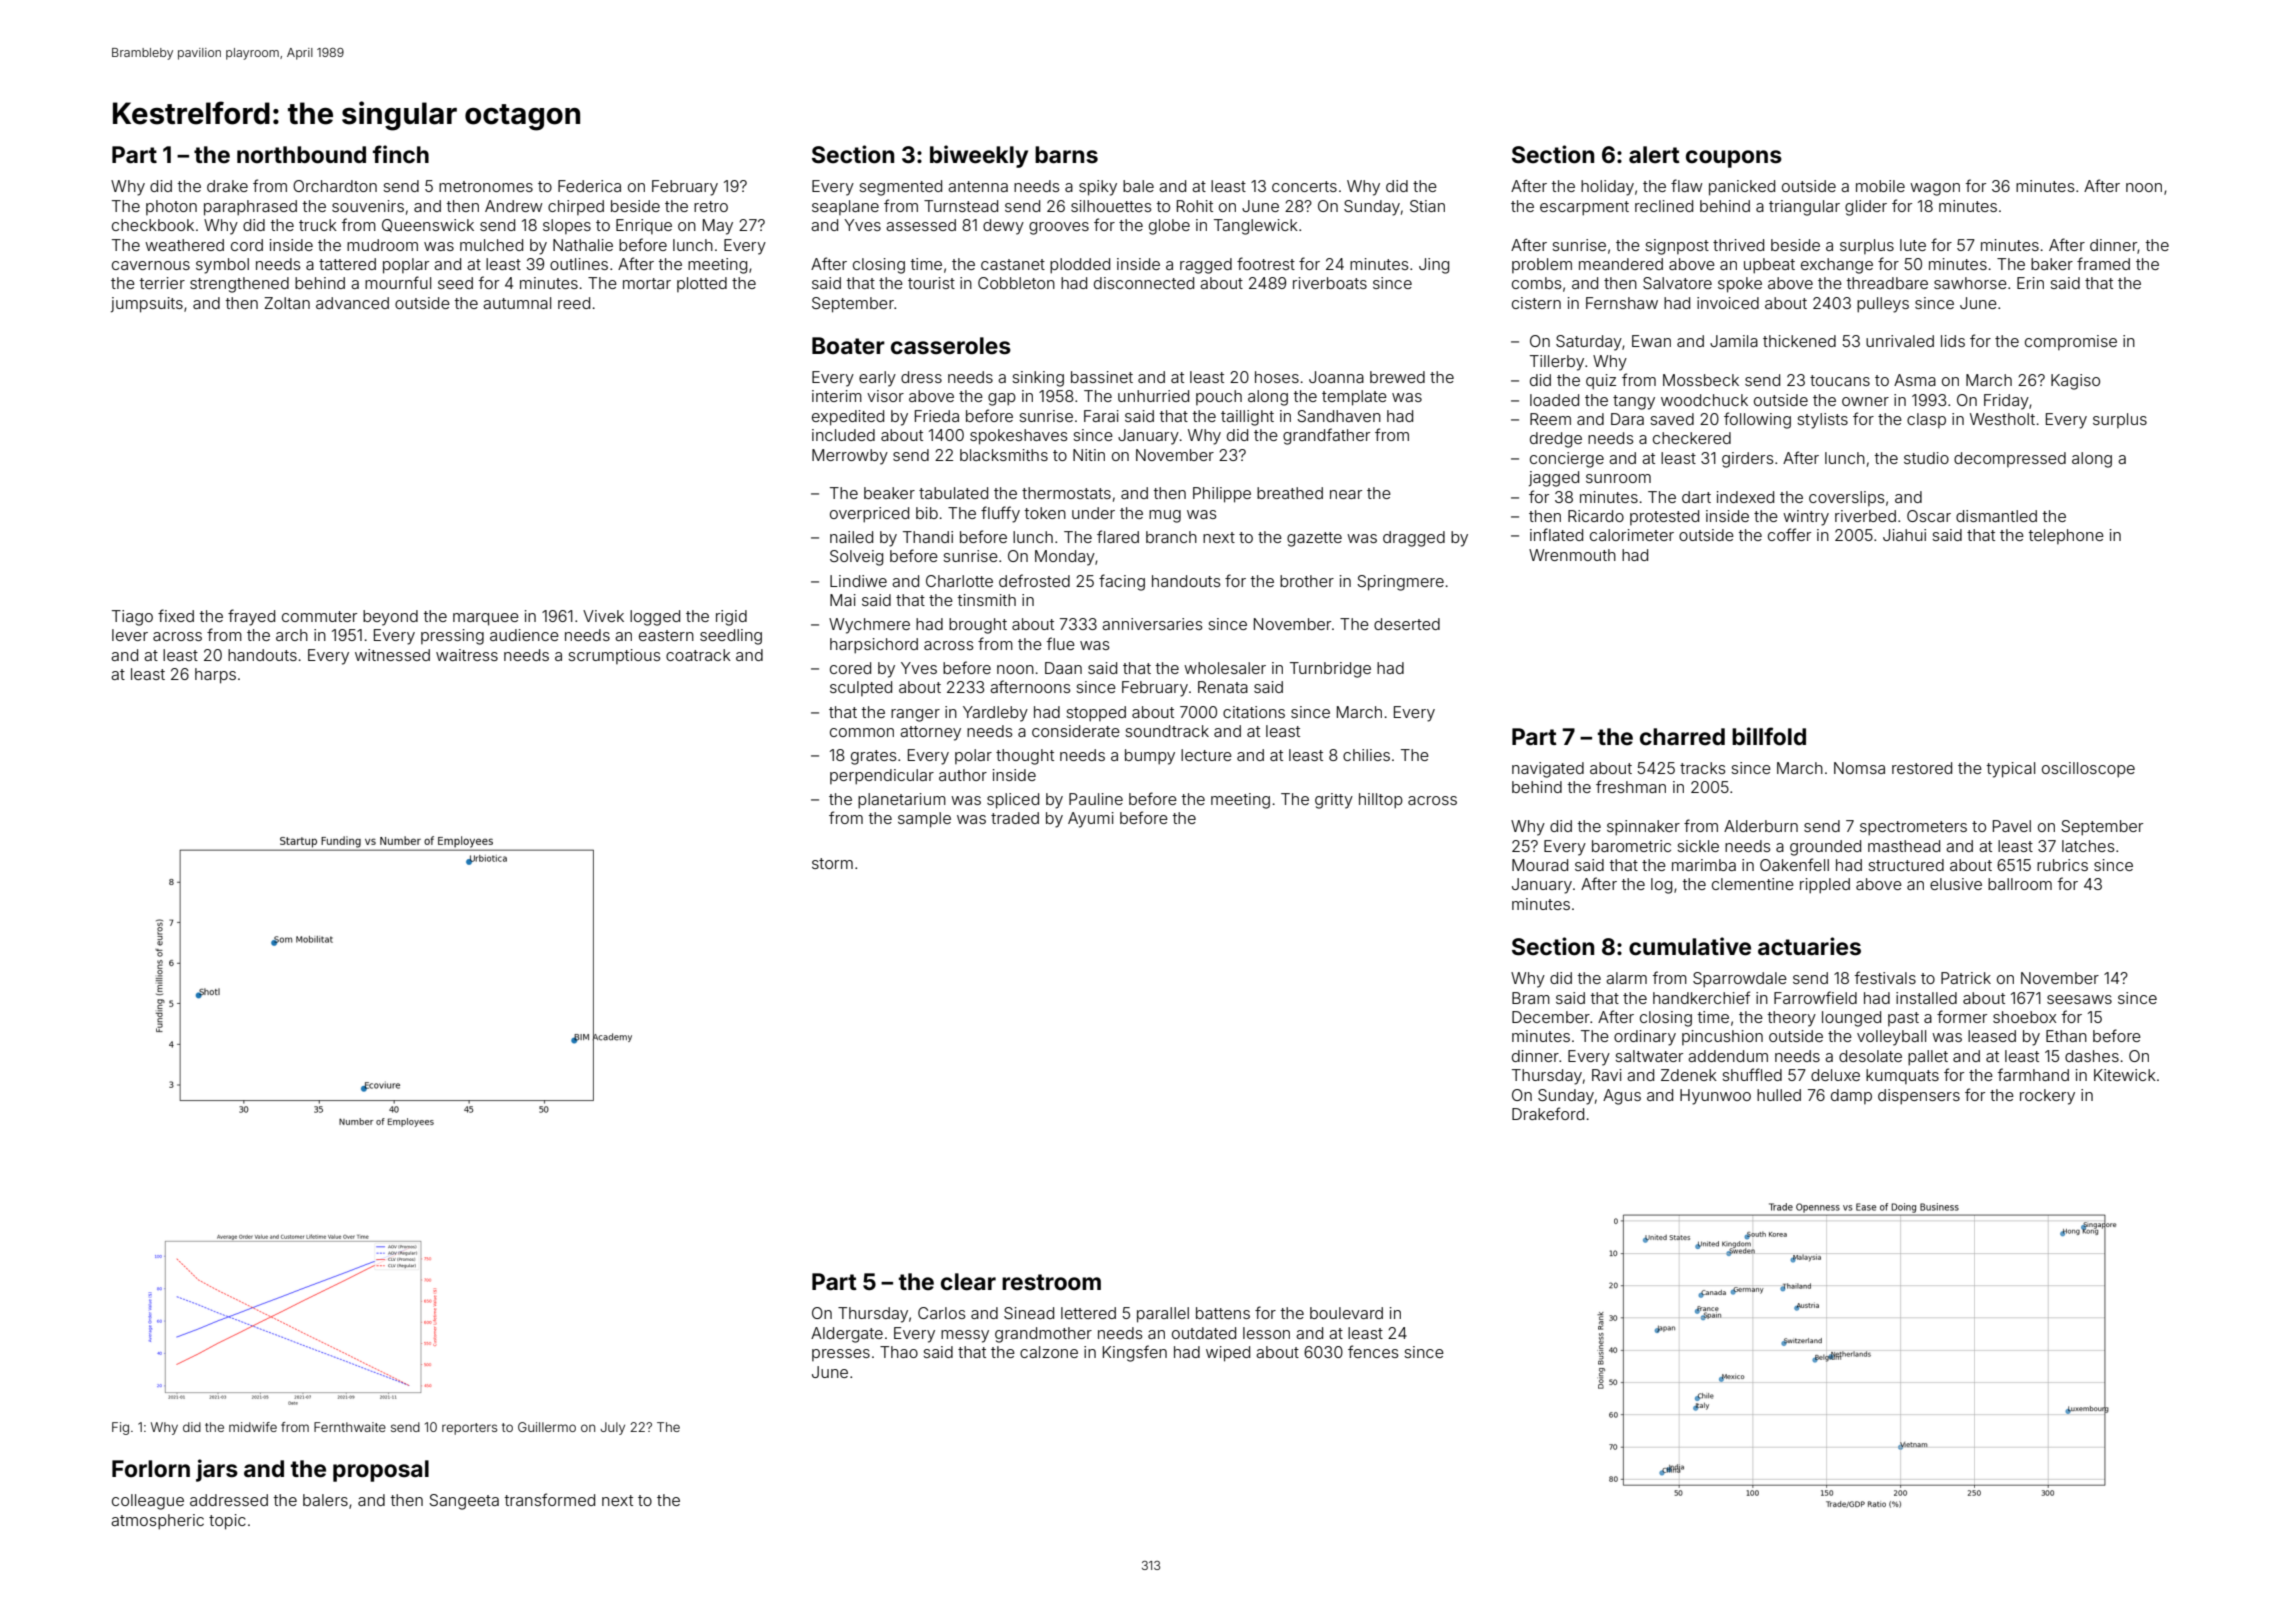 The image size is (2282, 1614). I want to click on rockery, so click(2047, 1097).
